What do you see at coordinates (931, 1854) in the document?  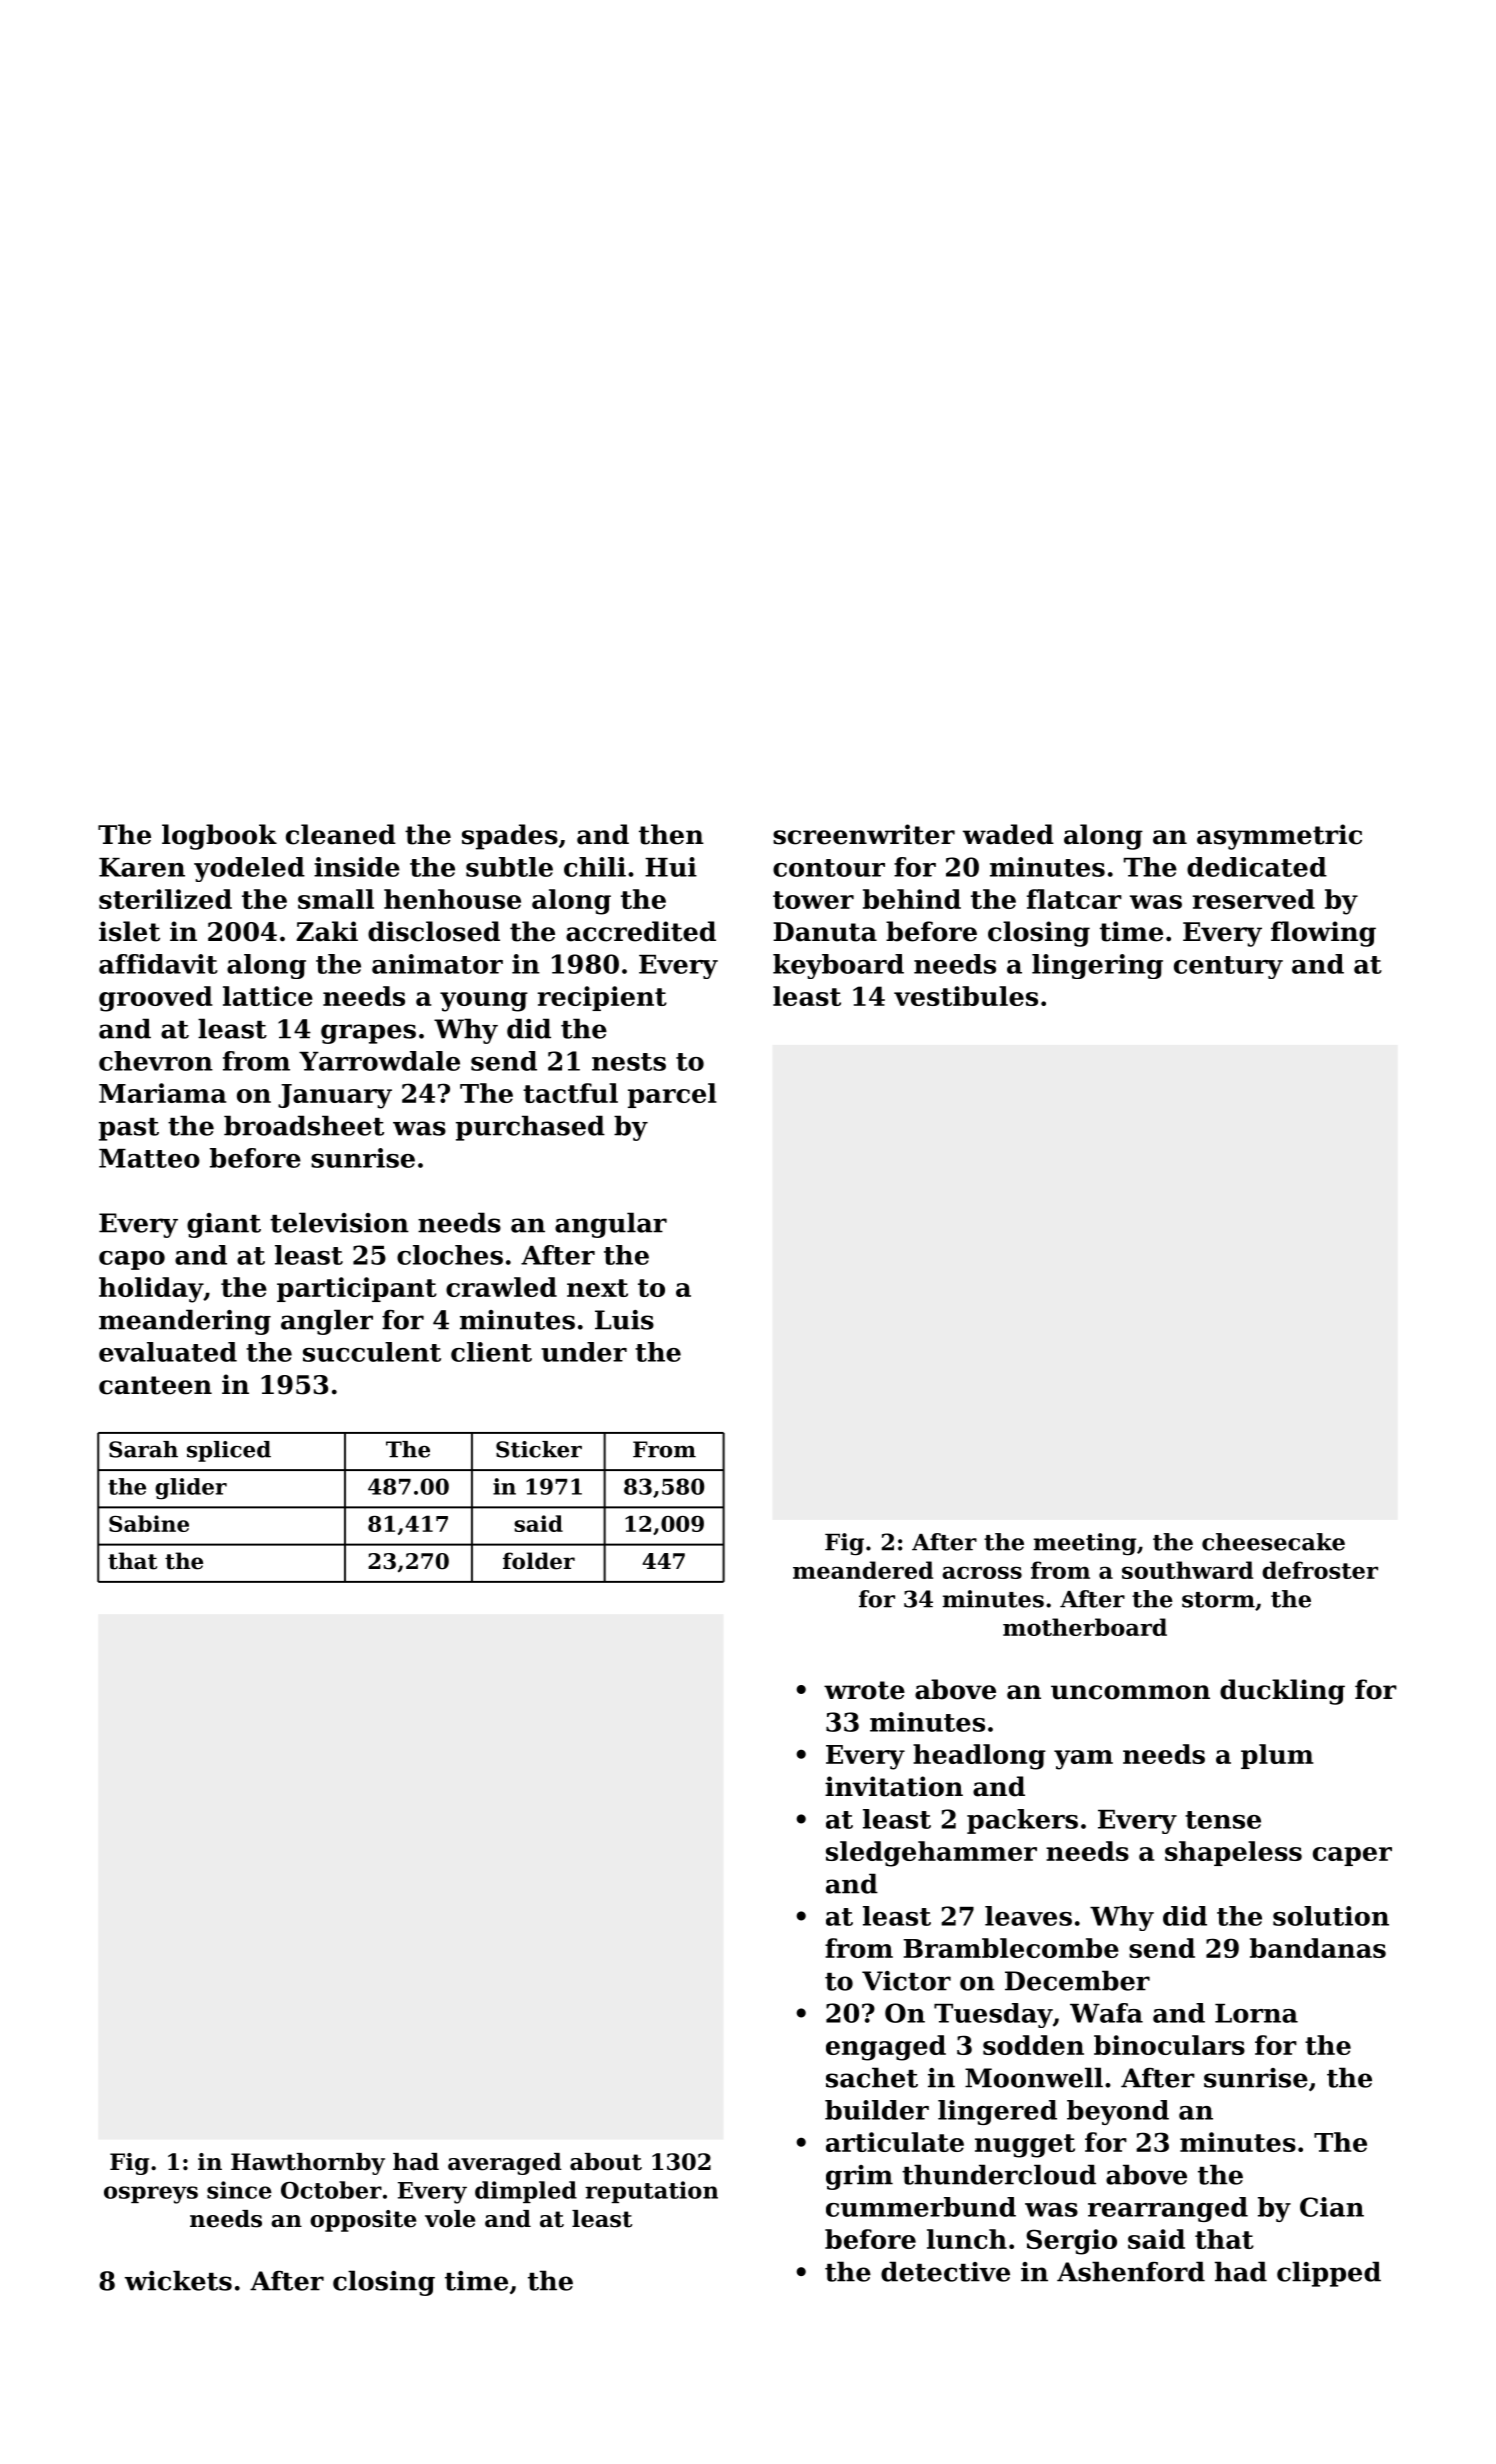 I see `sledgehammer` at bounding box center [931, 1854].
